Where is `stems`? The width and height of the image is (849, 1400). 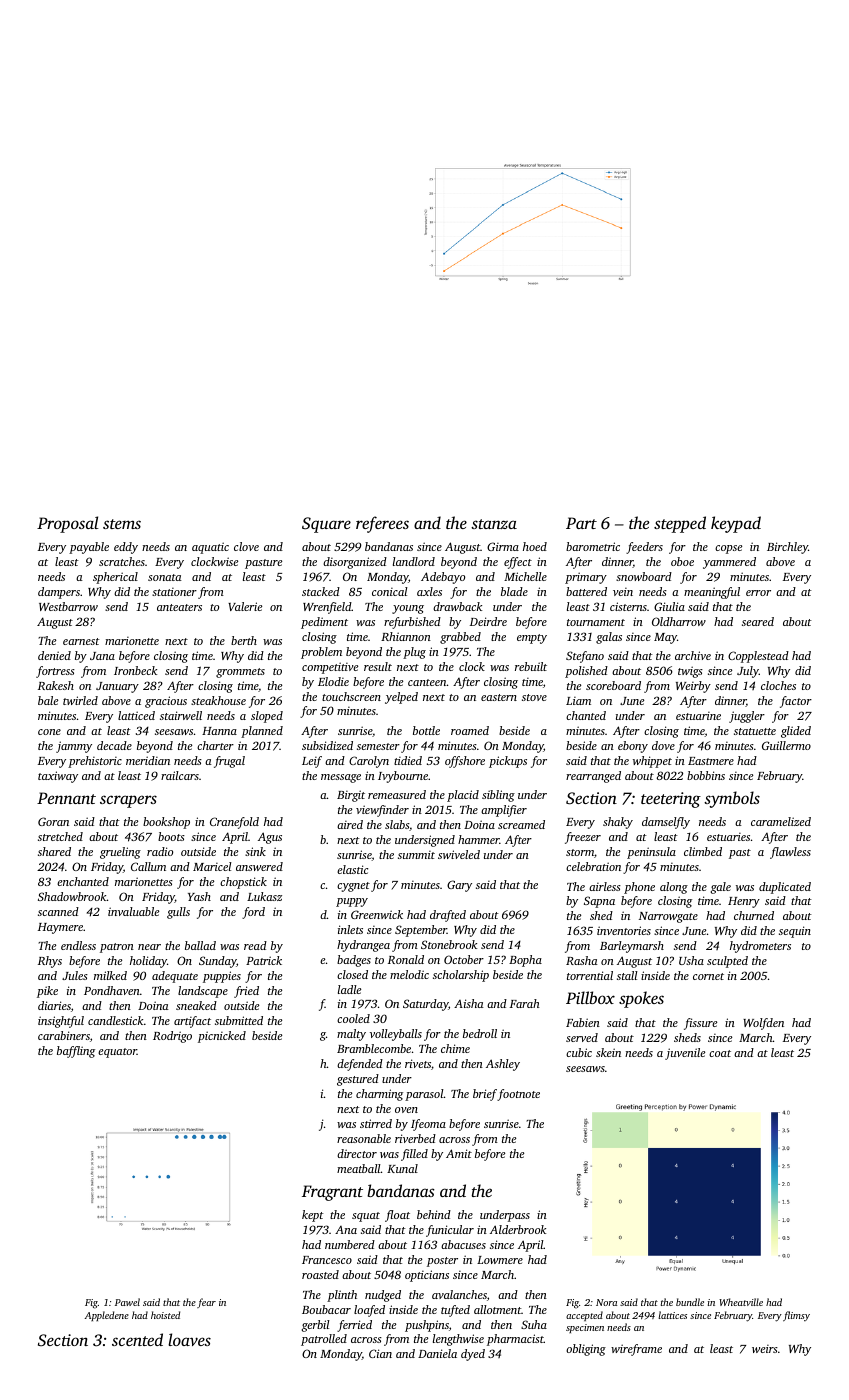
stems is located at coordinates (122, 524).
